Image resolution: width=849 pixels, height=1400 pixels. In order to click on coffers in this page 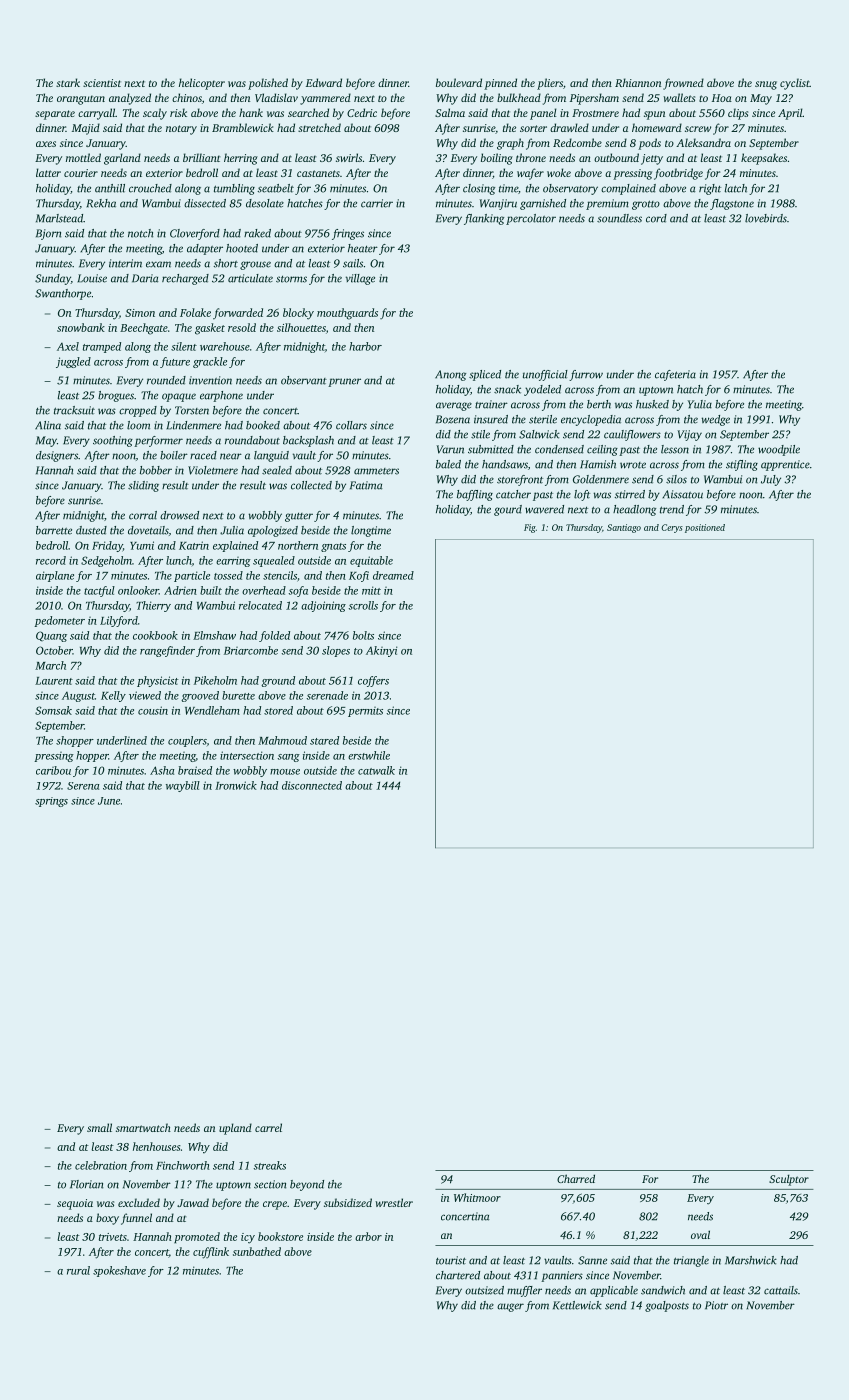, I will do `click(373, 681)`.
